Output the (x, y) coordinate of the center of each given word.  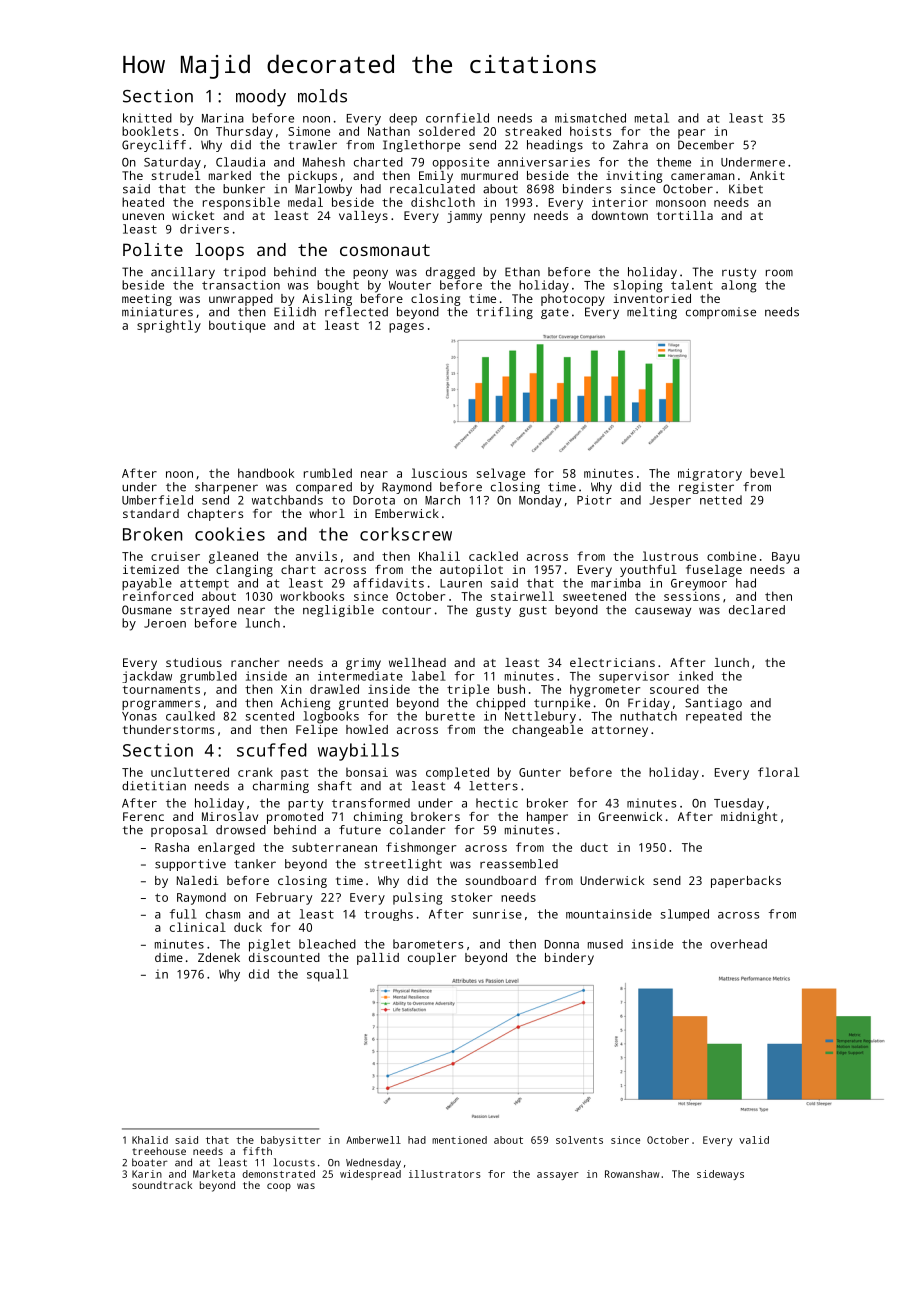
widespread (370, 1175)
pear (691, 134)
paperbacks (746, 882)
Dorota (374, 500)
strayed (204, 611)
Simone (309, 131)
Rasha (172, 847)
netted (721, 500)
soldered (447, 131)
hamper (547, 818)
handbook (266, 473)
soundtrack (162, 1185)
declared (757, 610)
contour (406, 610)
